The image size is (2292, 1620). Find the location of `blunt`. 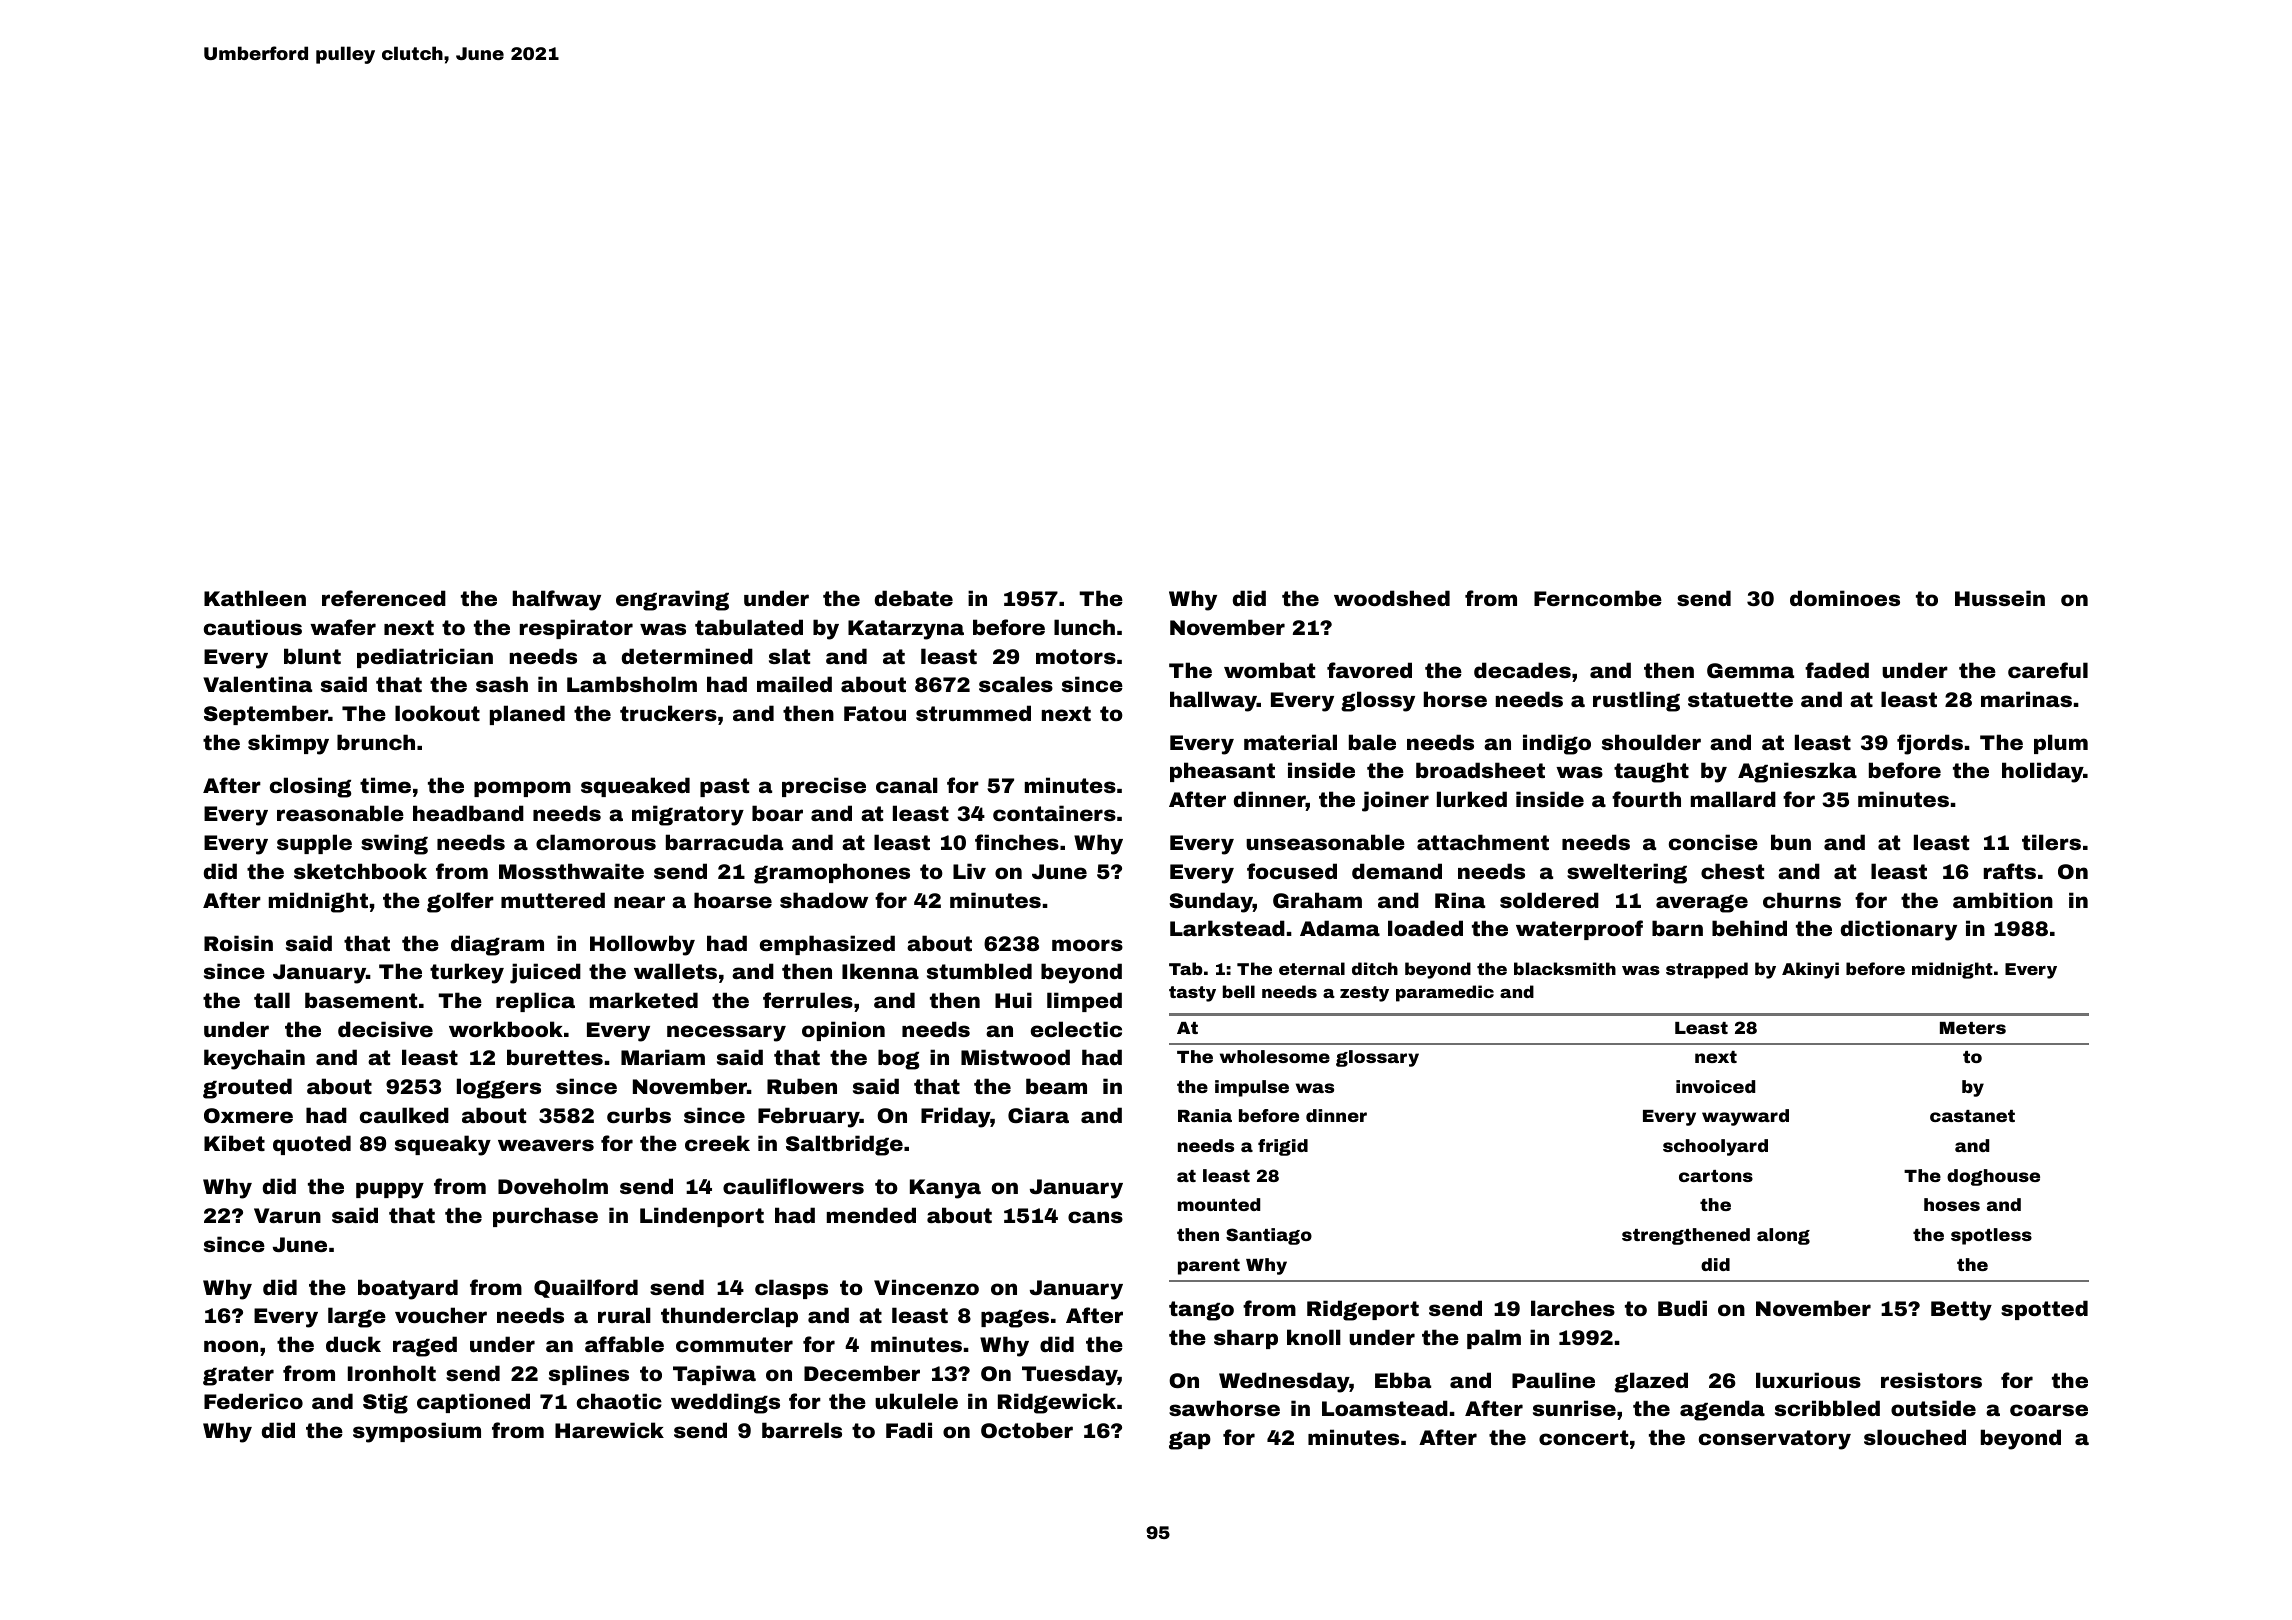

blunt is located at coordinates (312, 656).
